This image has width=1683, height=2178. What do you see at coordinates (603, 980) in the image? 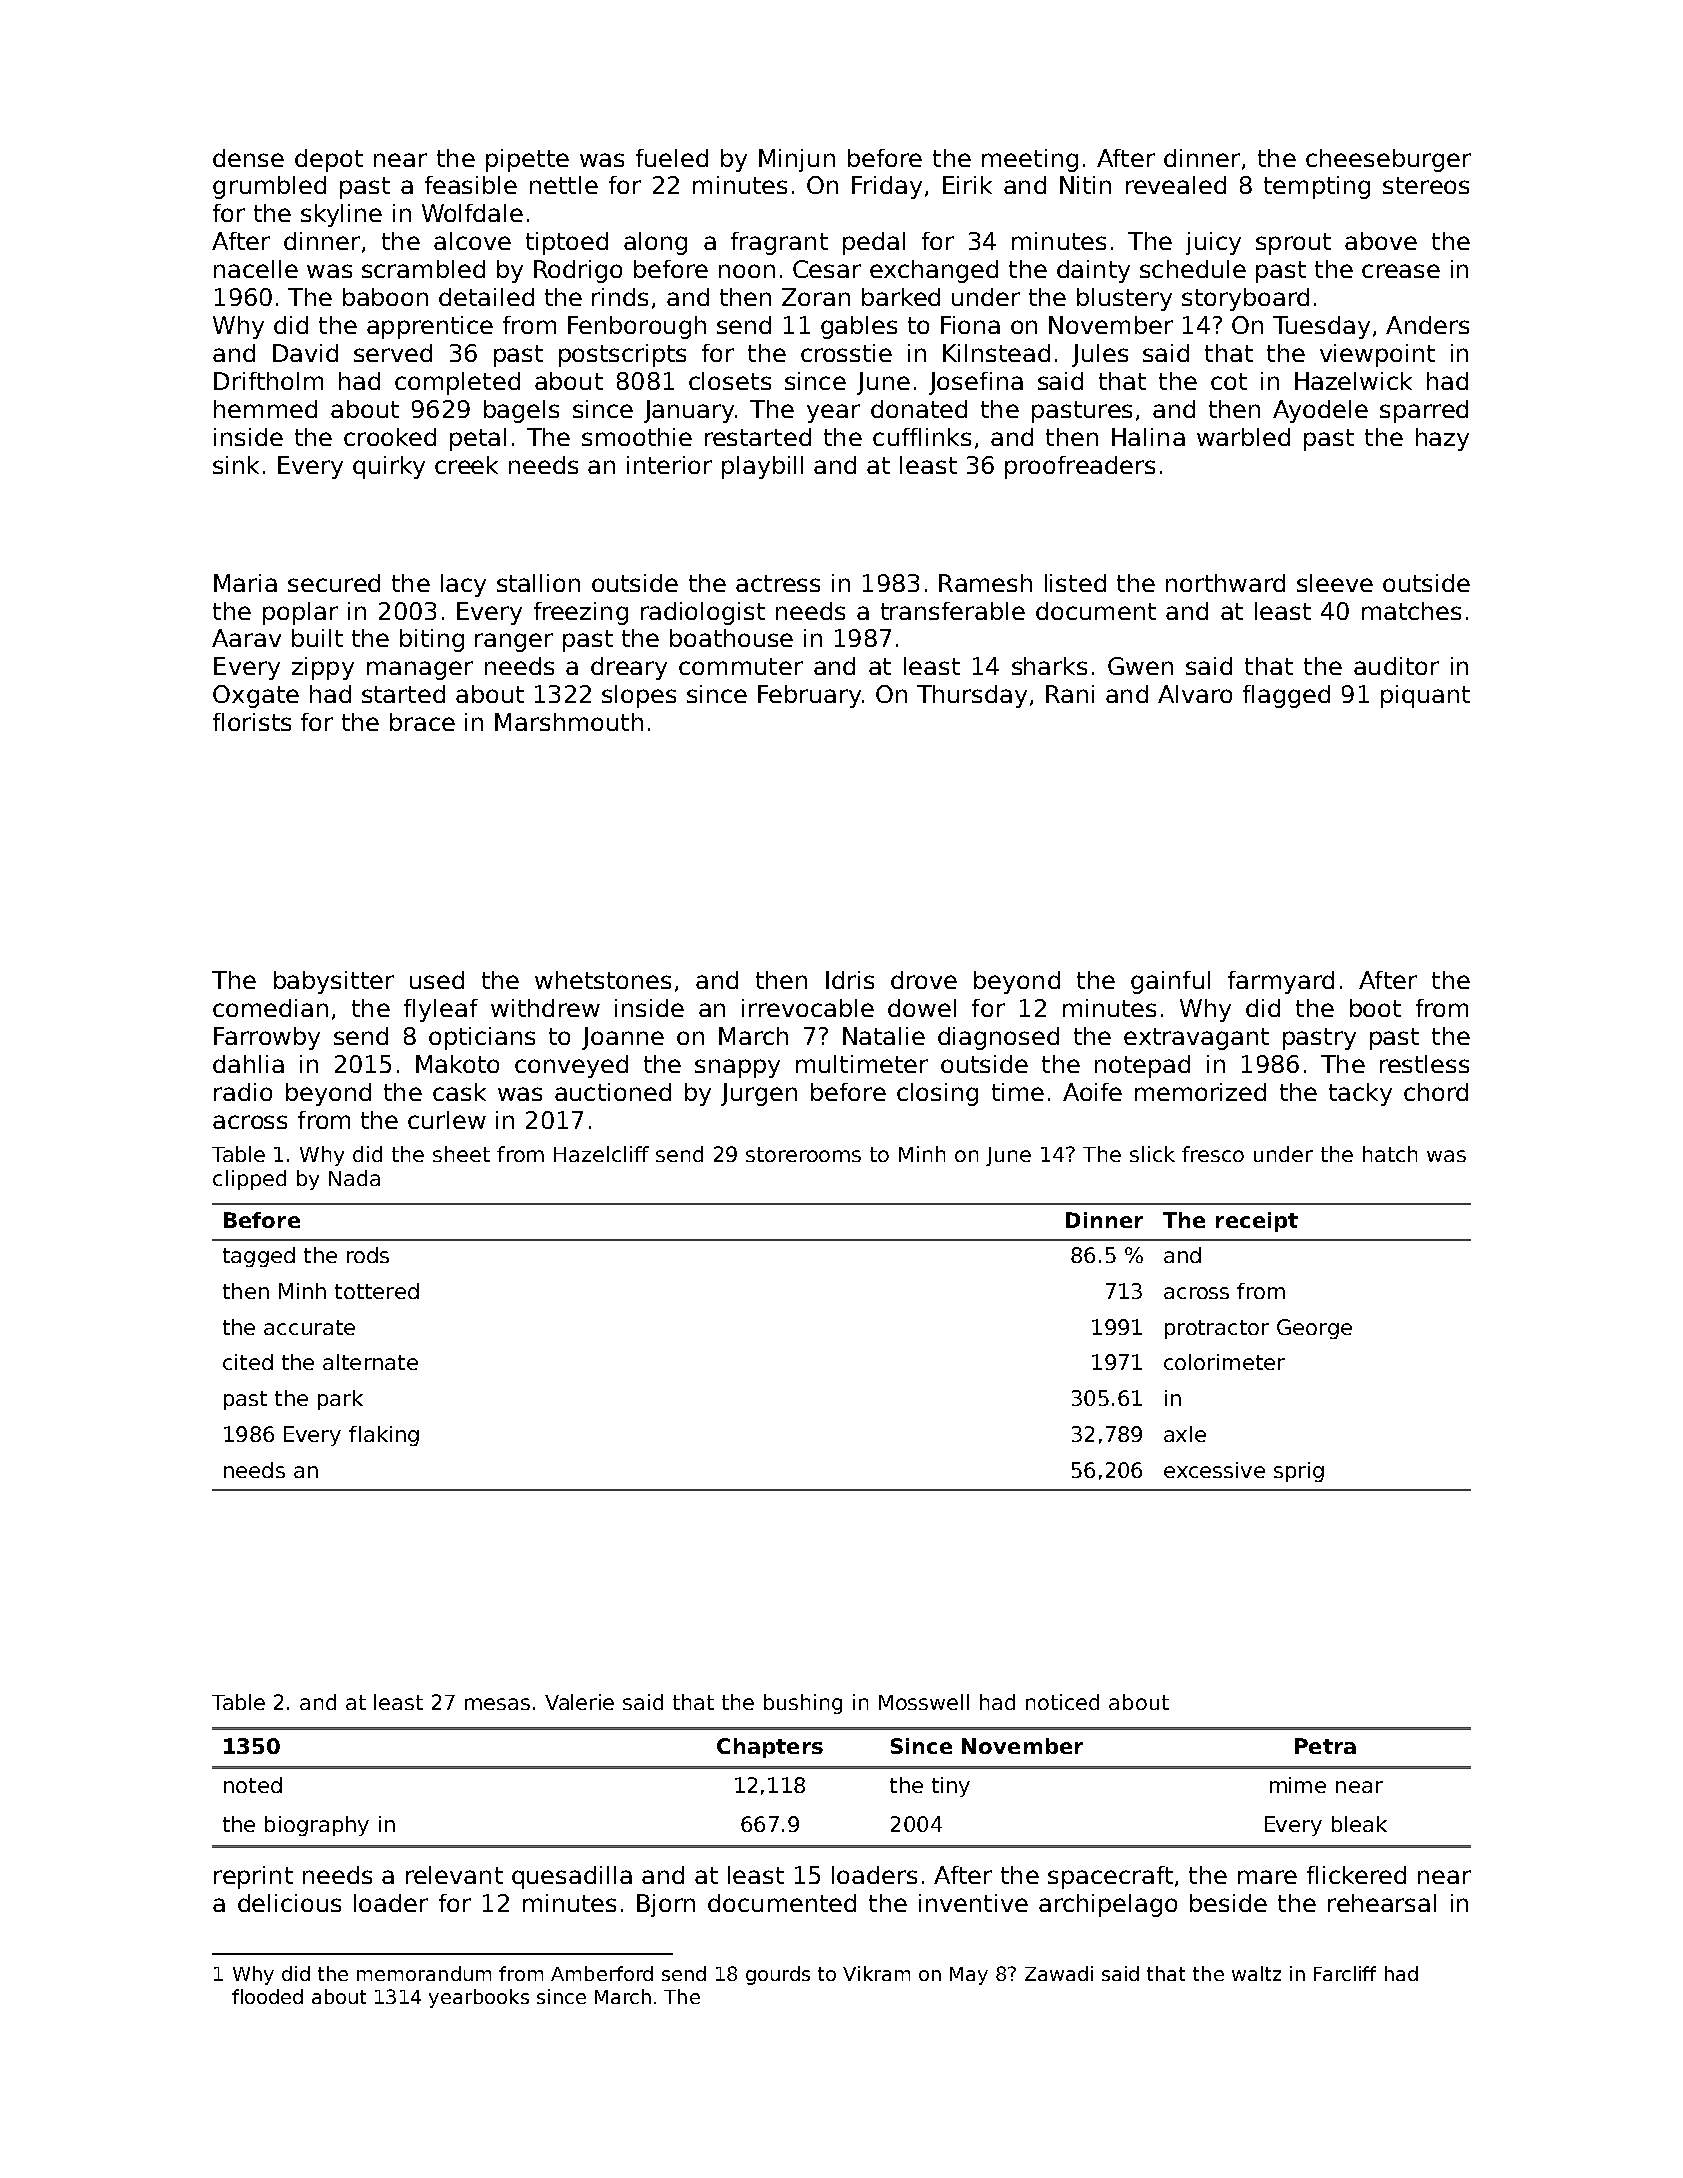
I see `whetstones` at bounding box center [603, 980].
